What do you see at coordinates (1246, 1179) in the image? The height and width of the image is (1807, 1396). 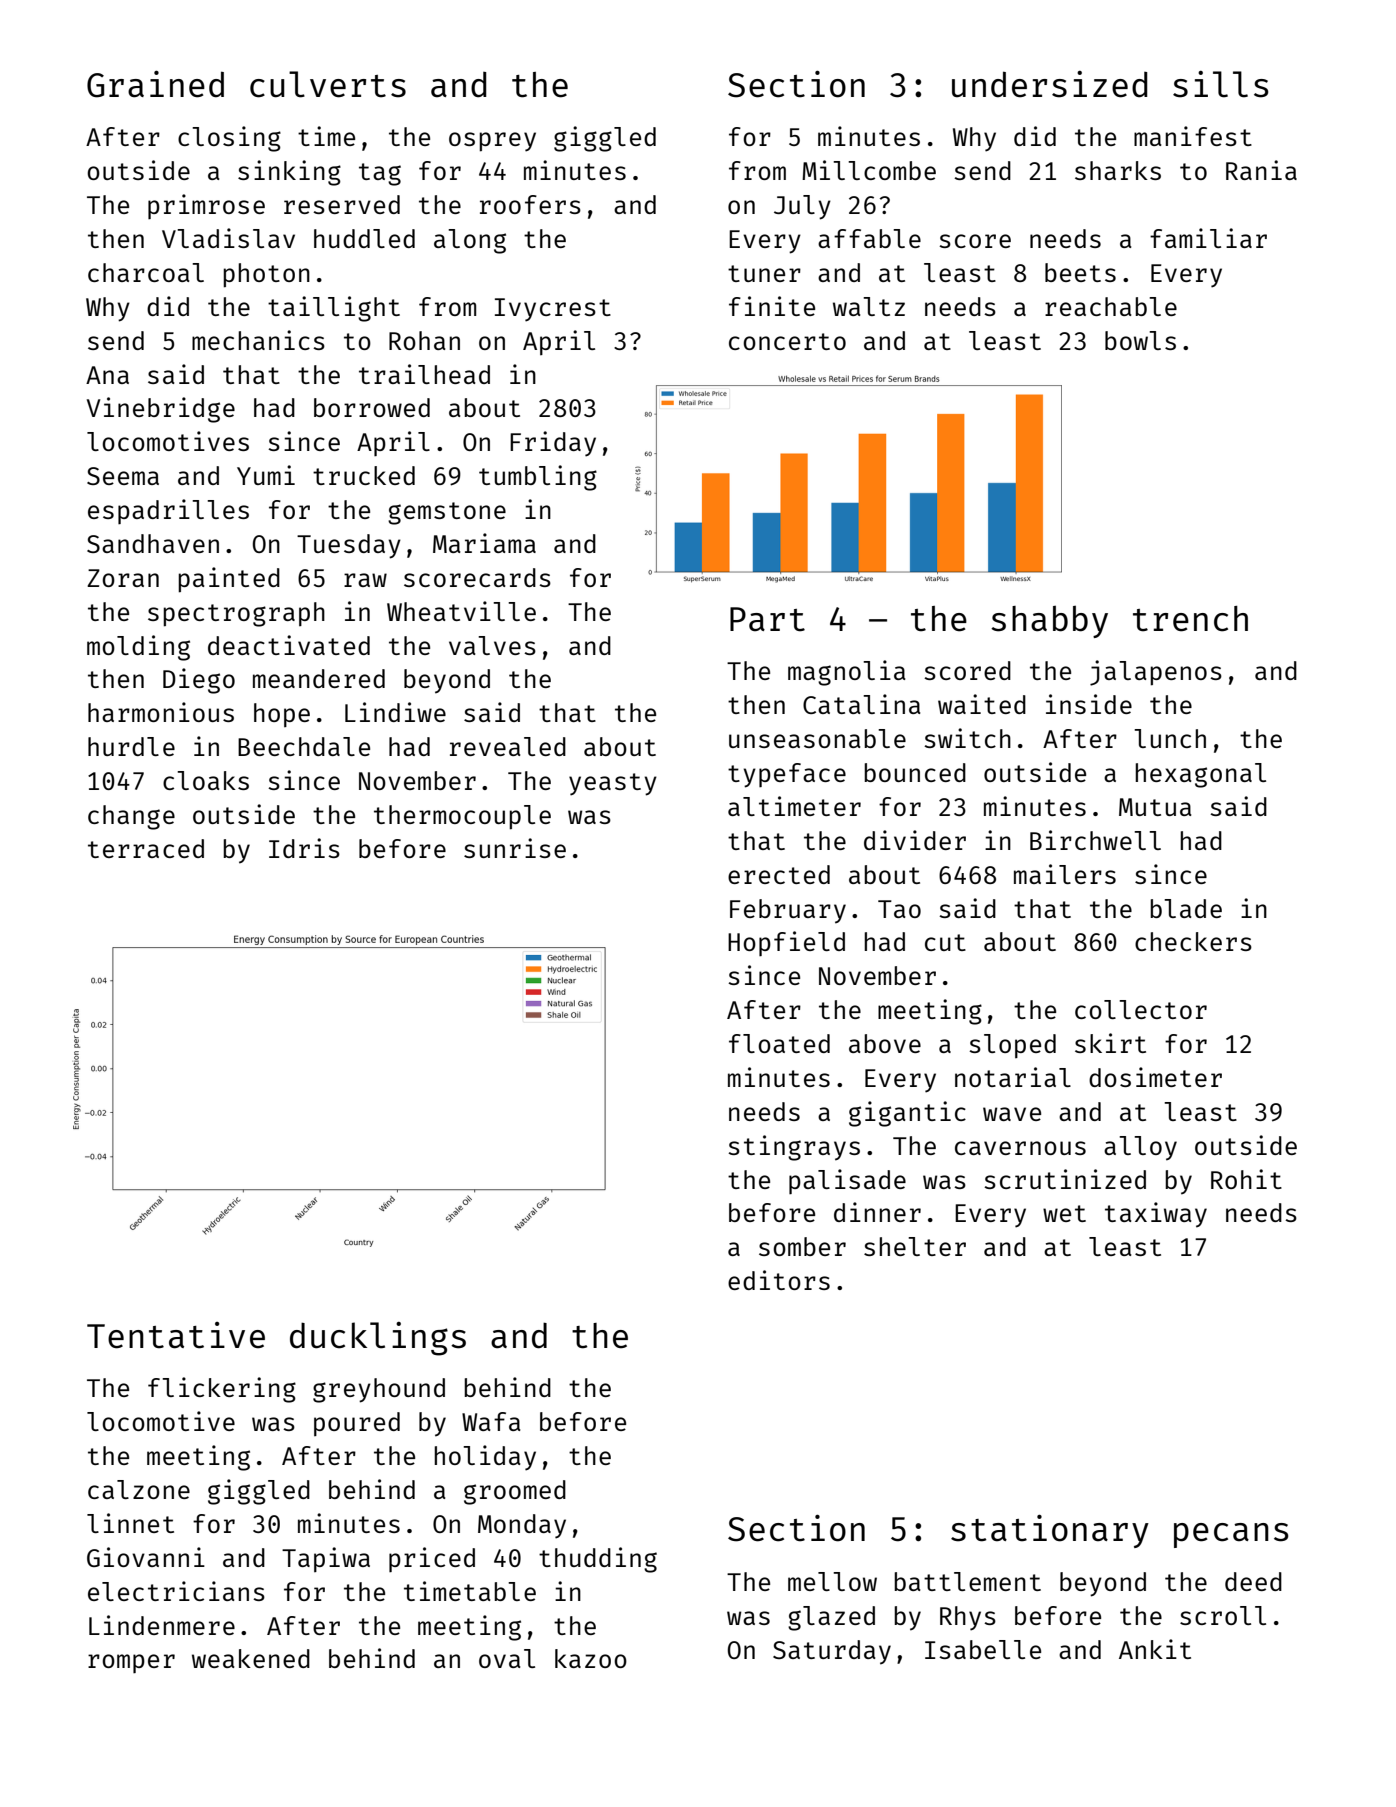 I see `Rohit` at bounding box center [1246, 1179].
